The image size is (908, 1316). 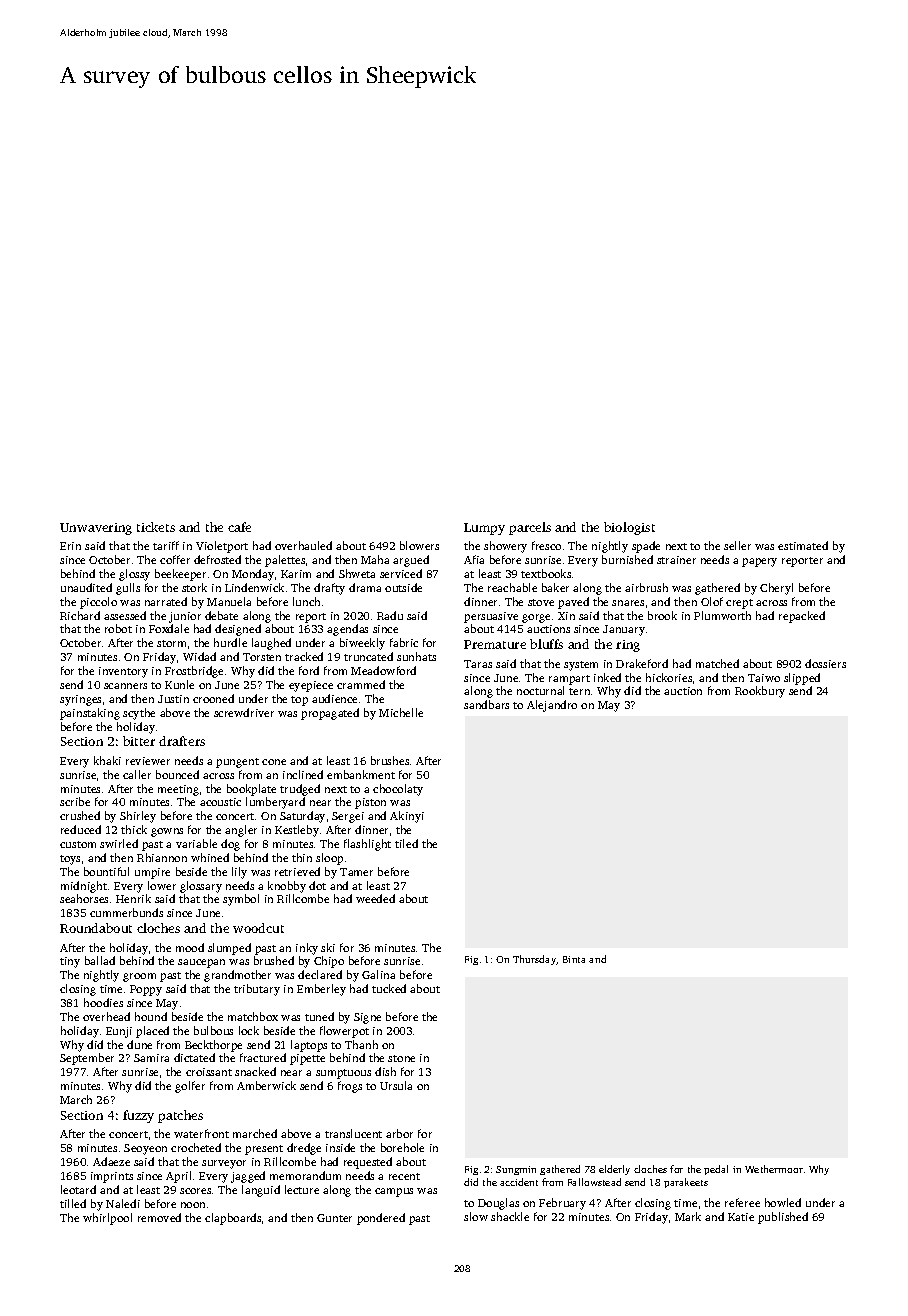 I want to click on cafe, so click(x=239, y=527).
